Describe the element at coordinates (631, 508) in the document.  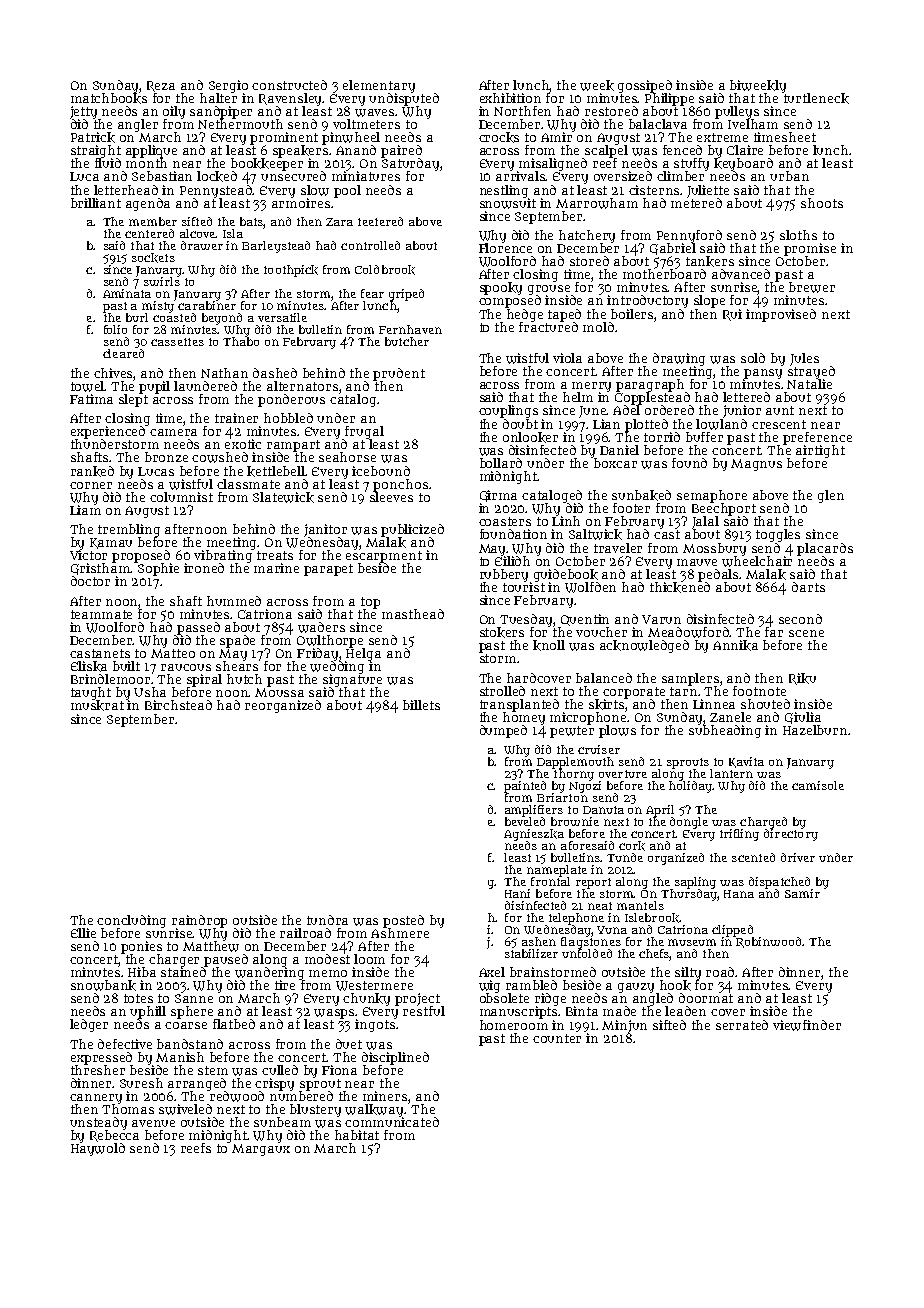
I see `footer` at that location.
